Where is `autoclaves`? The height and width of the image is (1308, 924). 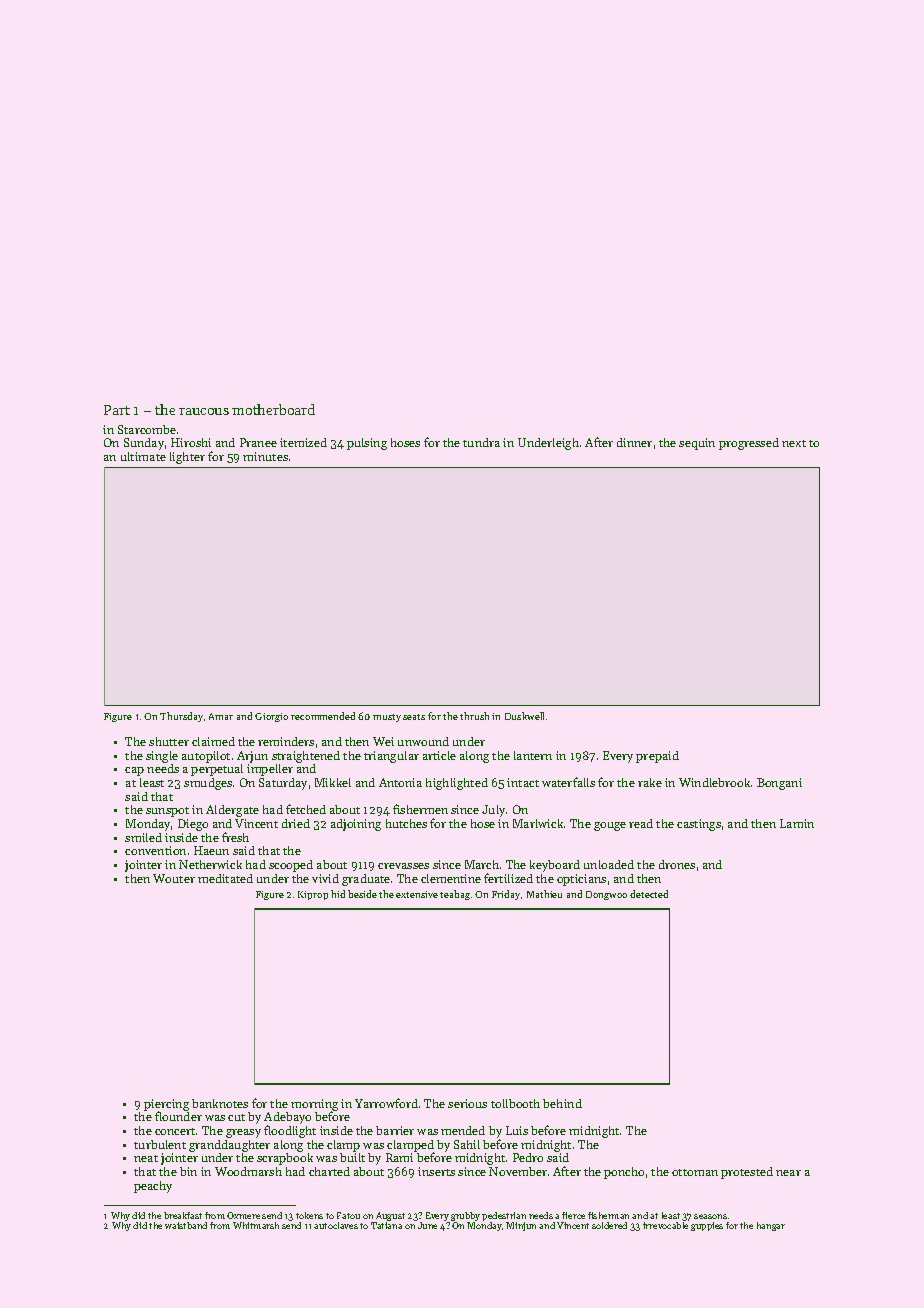 autoclaves is located at coordinates (336, 1225).
